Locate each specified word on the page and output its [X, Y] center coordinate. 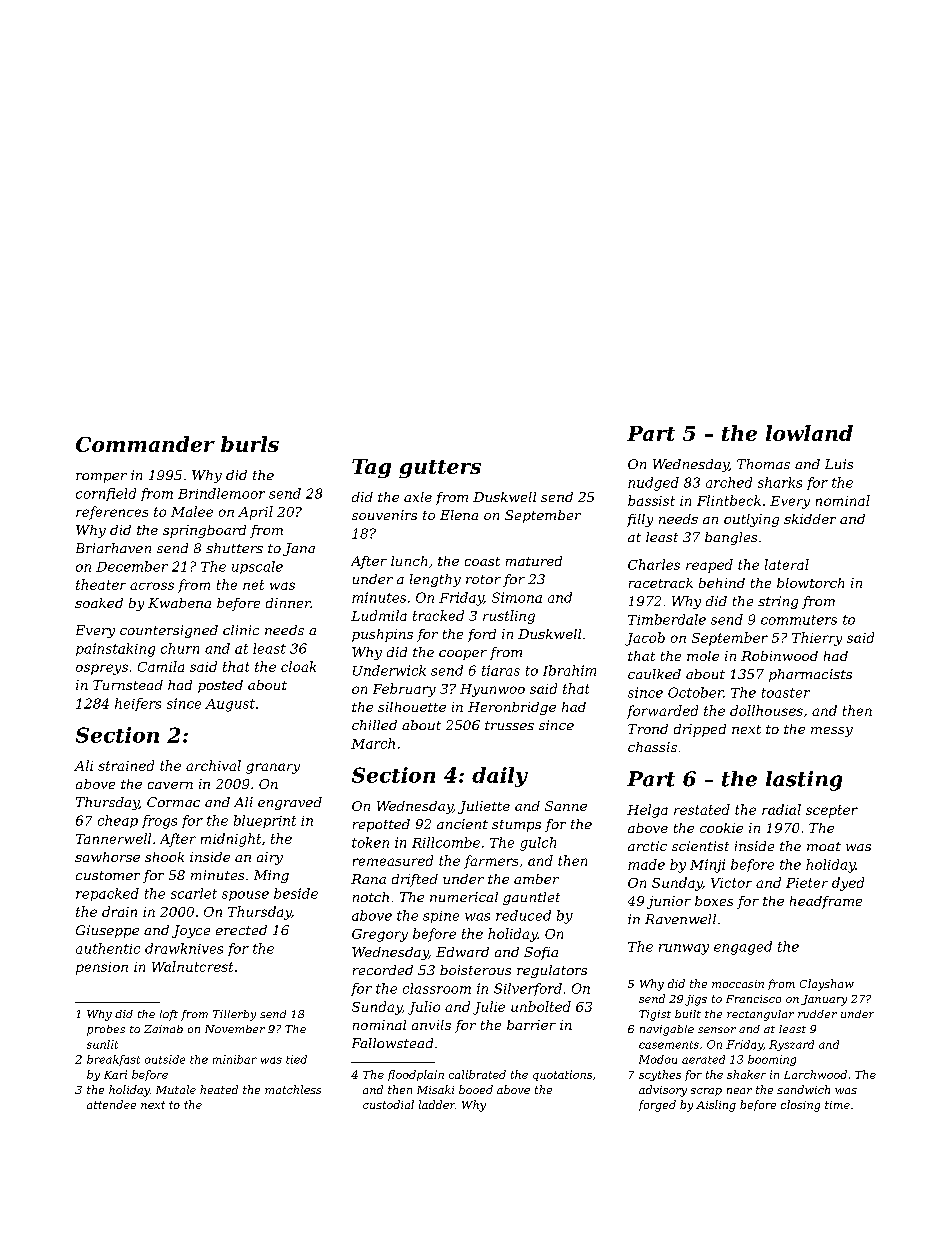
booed [476, 1089]
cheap [118, 821]
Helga [647, 811]
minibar [235, 1059]
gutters [440, 469]
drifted [415, 880]
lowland [809, 433]
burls [250, 444]
